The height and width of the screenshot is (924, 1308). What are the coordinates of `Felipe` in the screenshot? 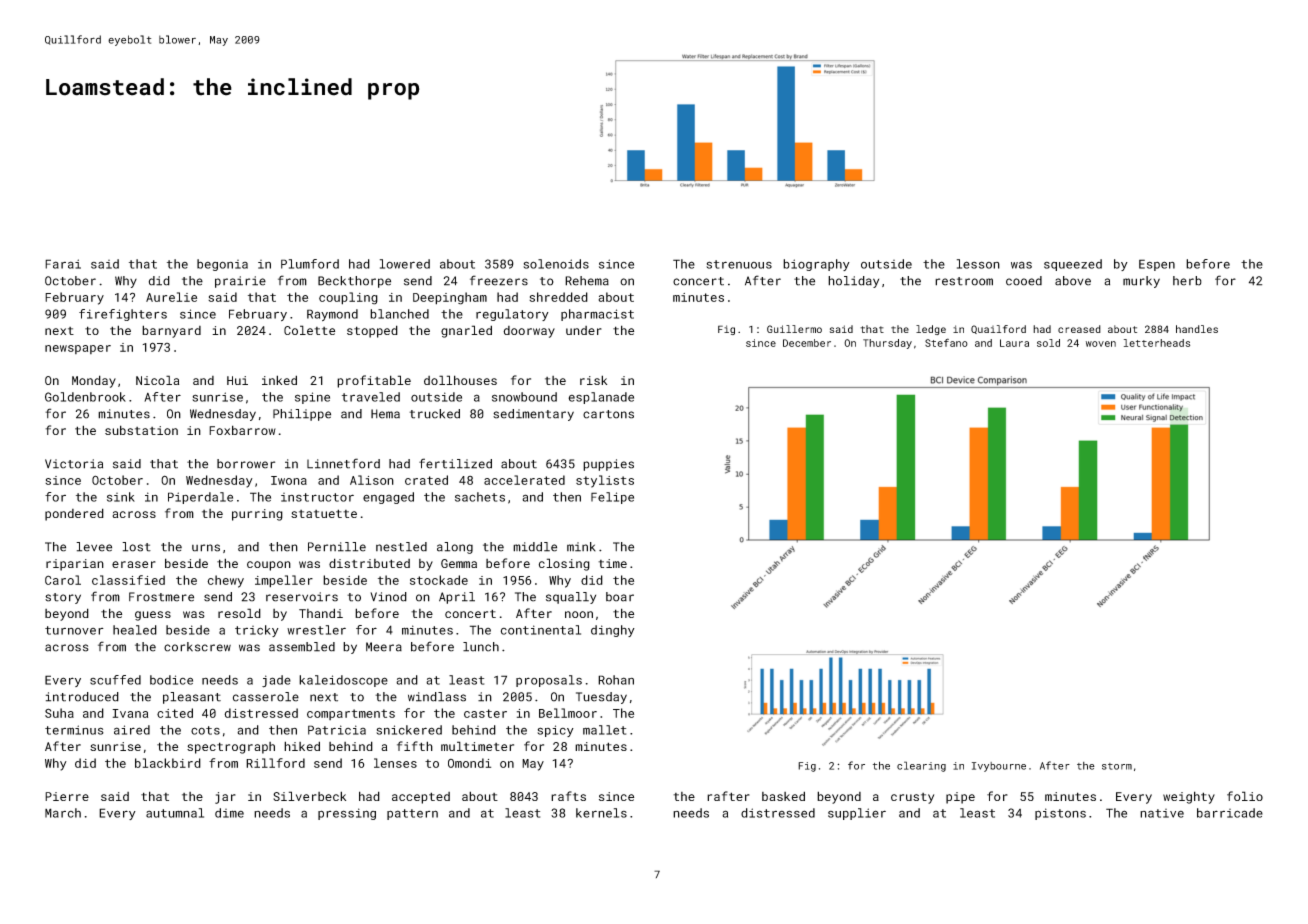 It's located at (612, 498).
